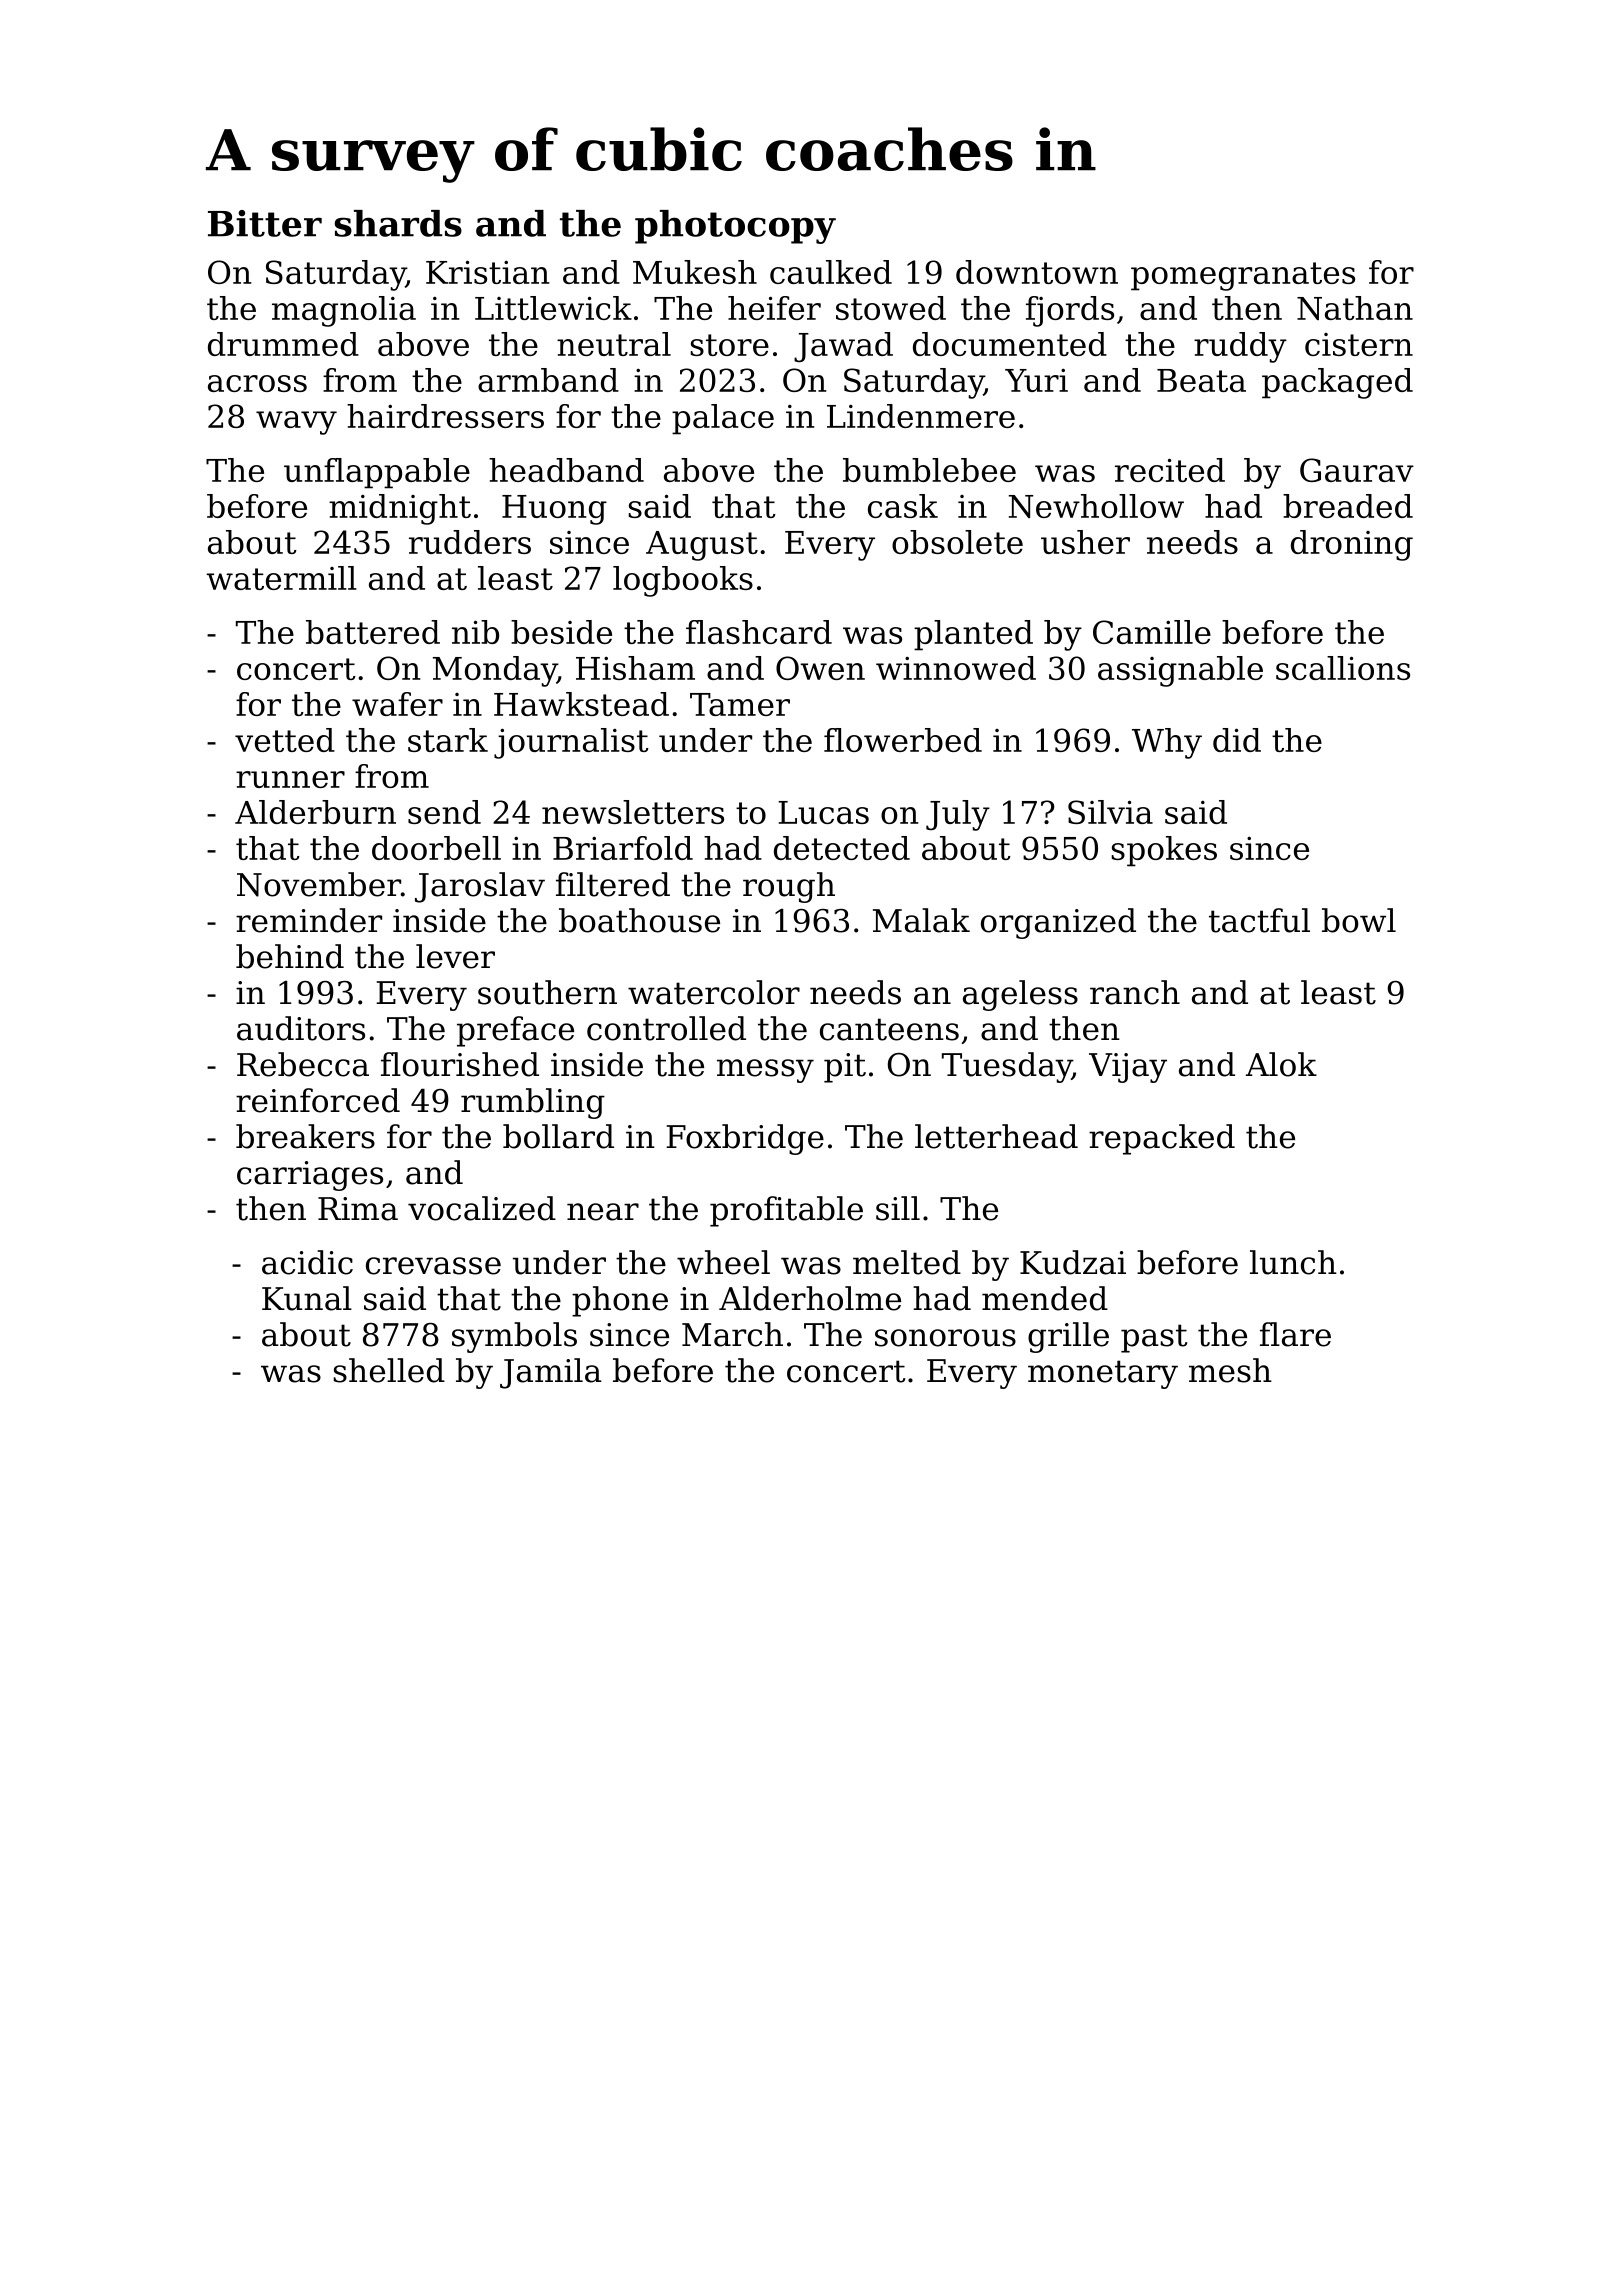  I want to click on watermill, so click(282, 578).
